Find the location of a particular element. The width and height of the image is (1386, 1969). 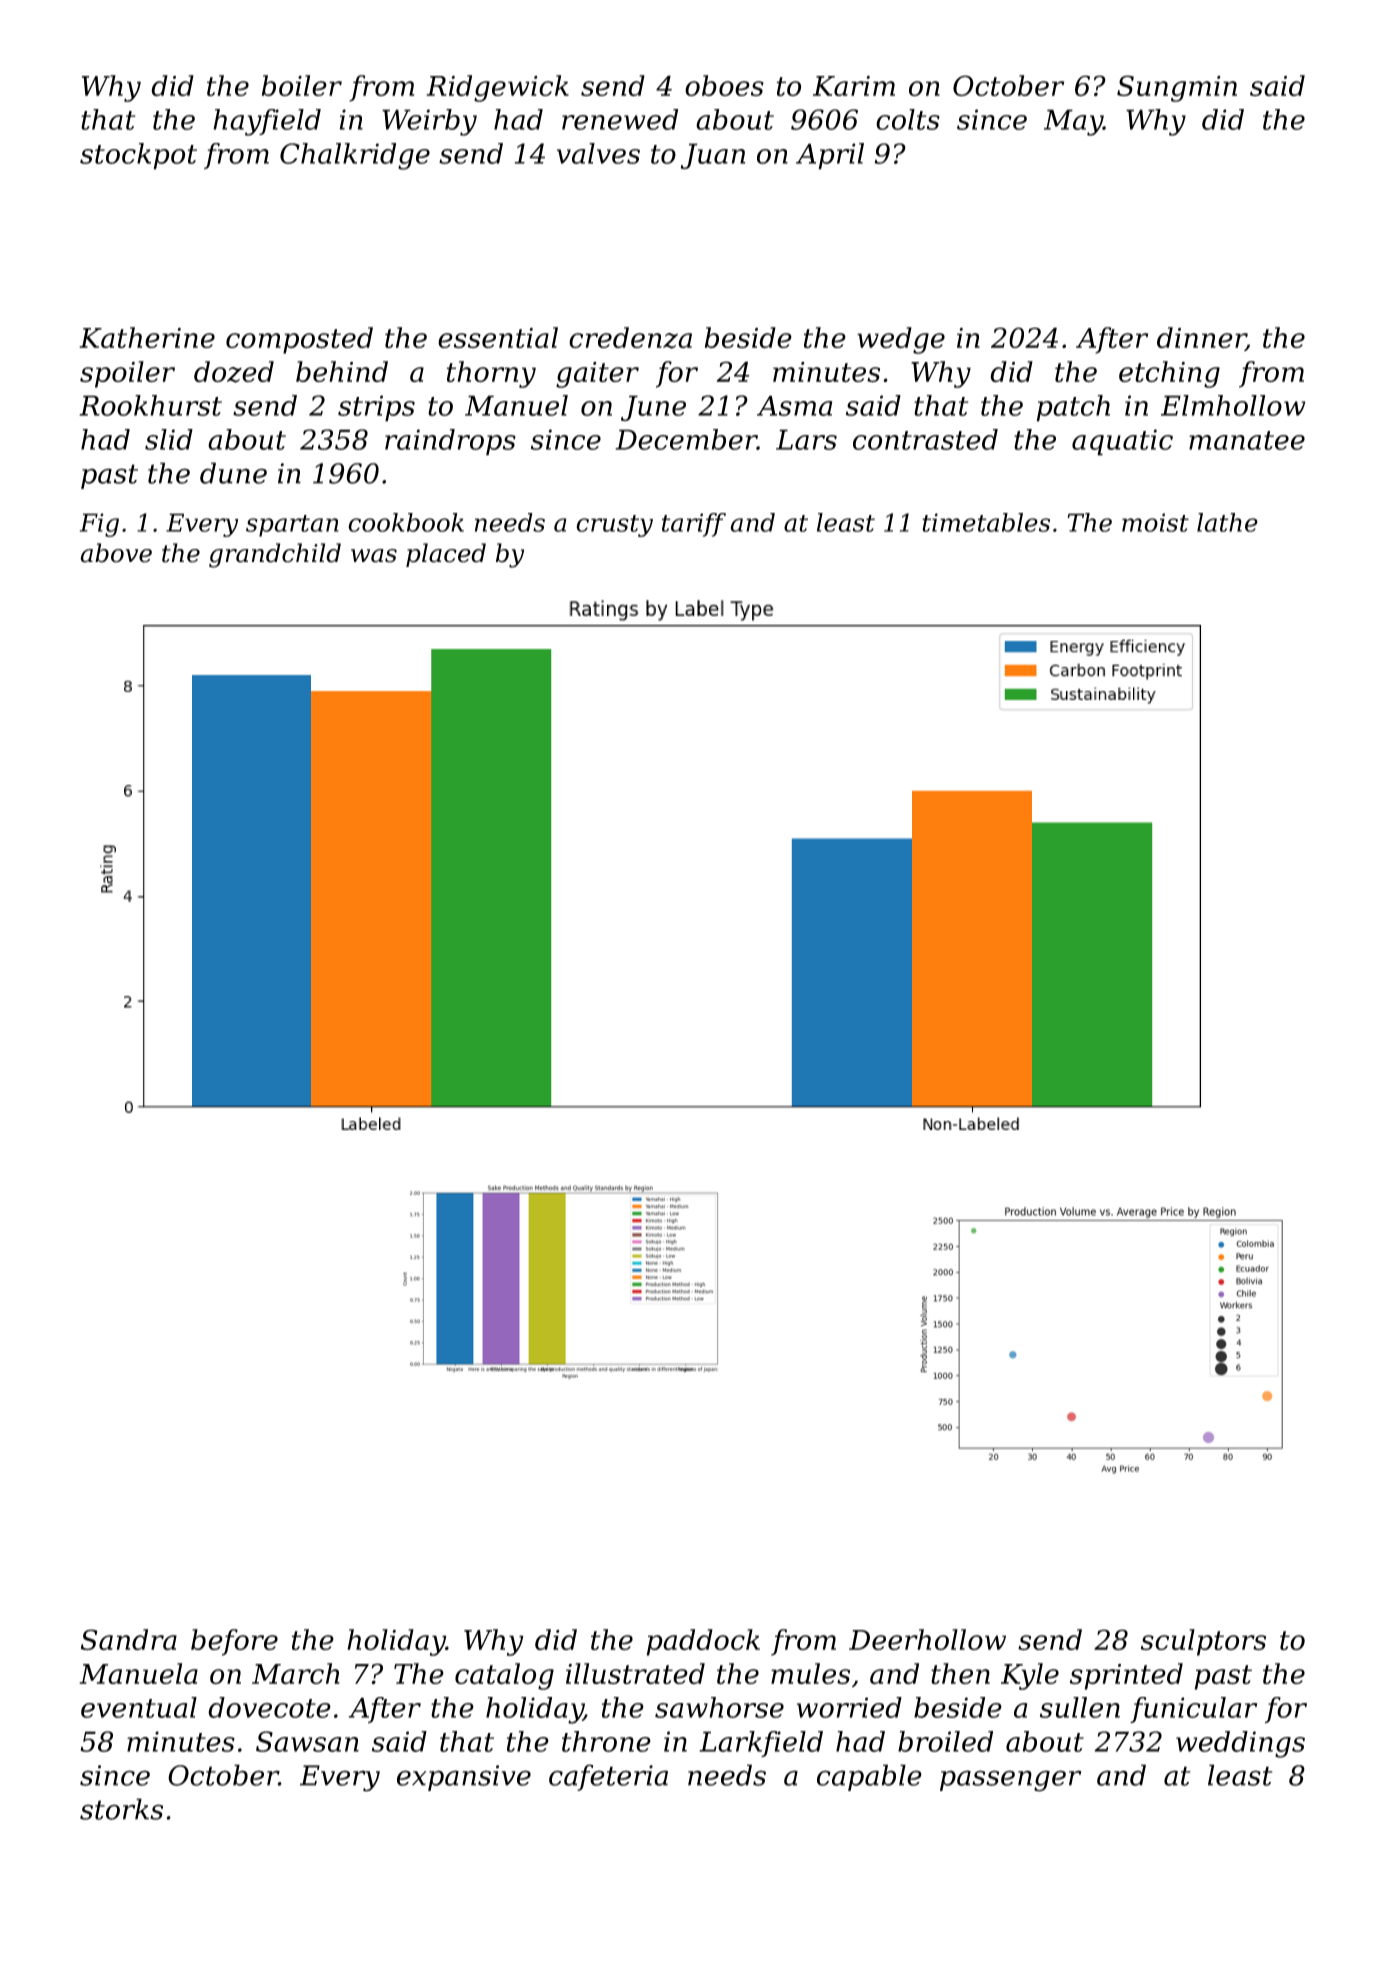

oboes is located at coordinates (724, 85).
